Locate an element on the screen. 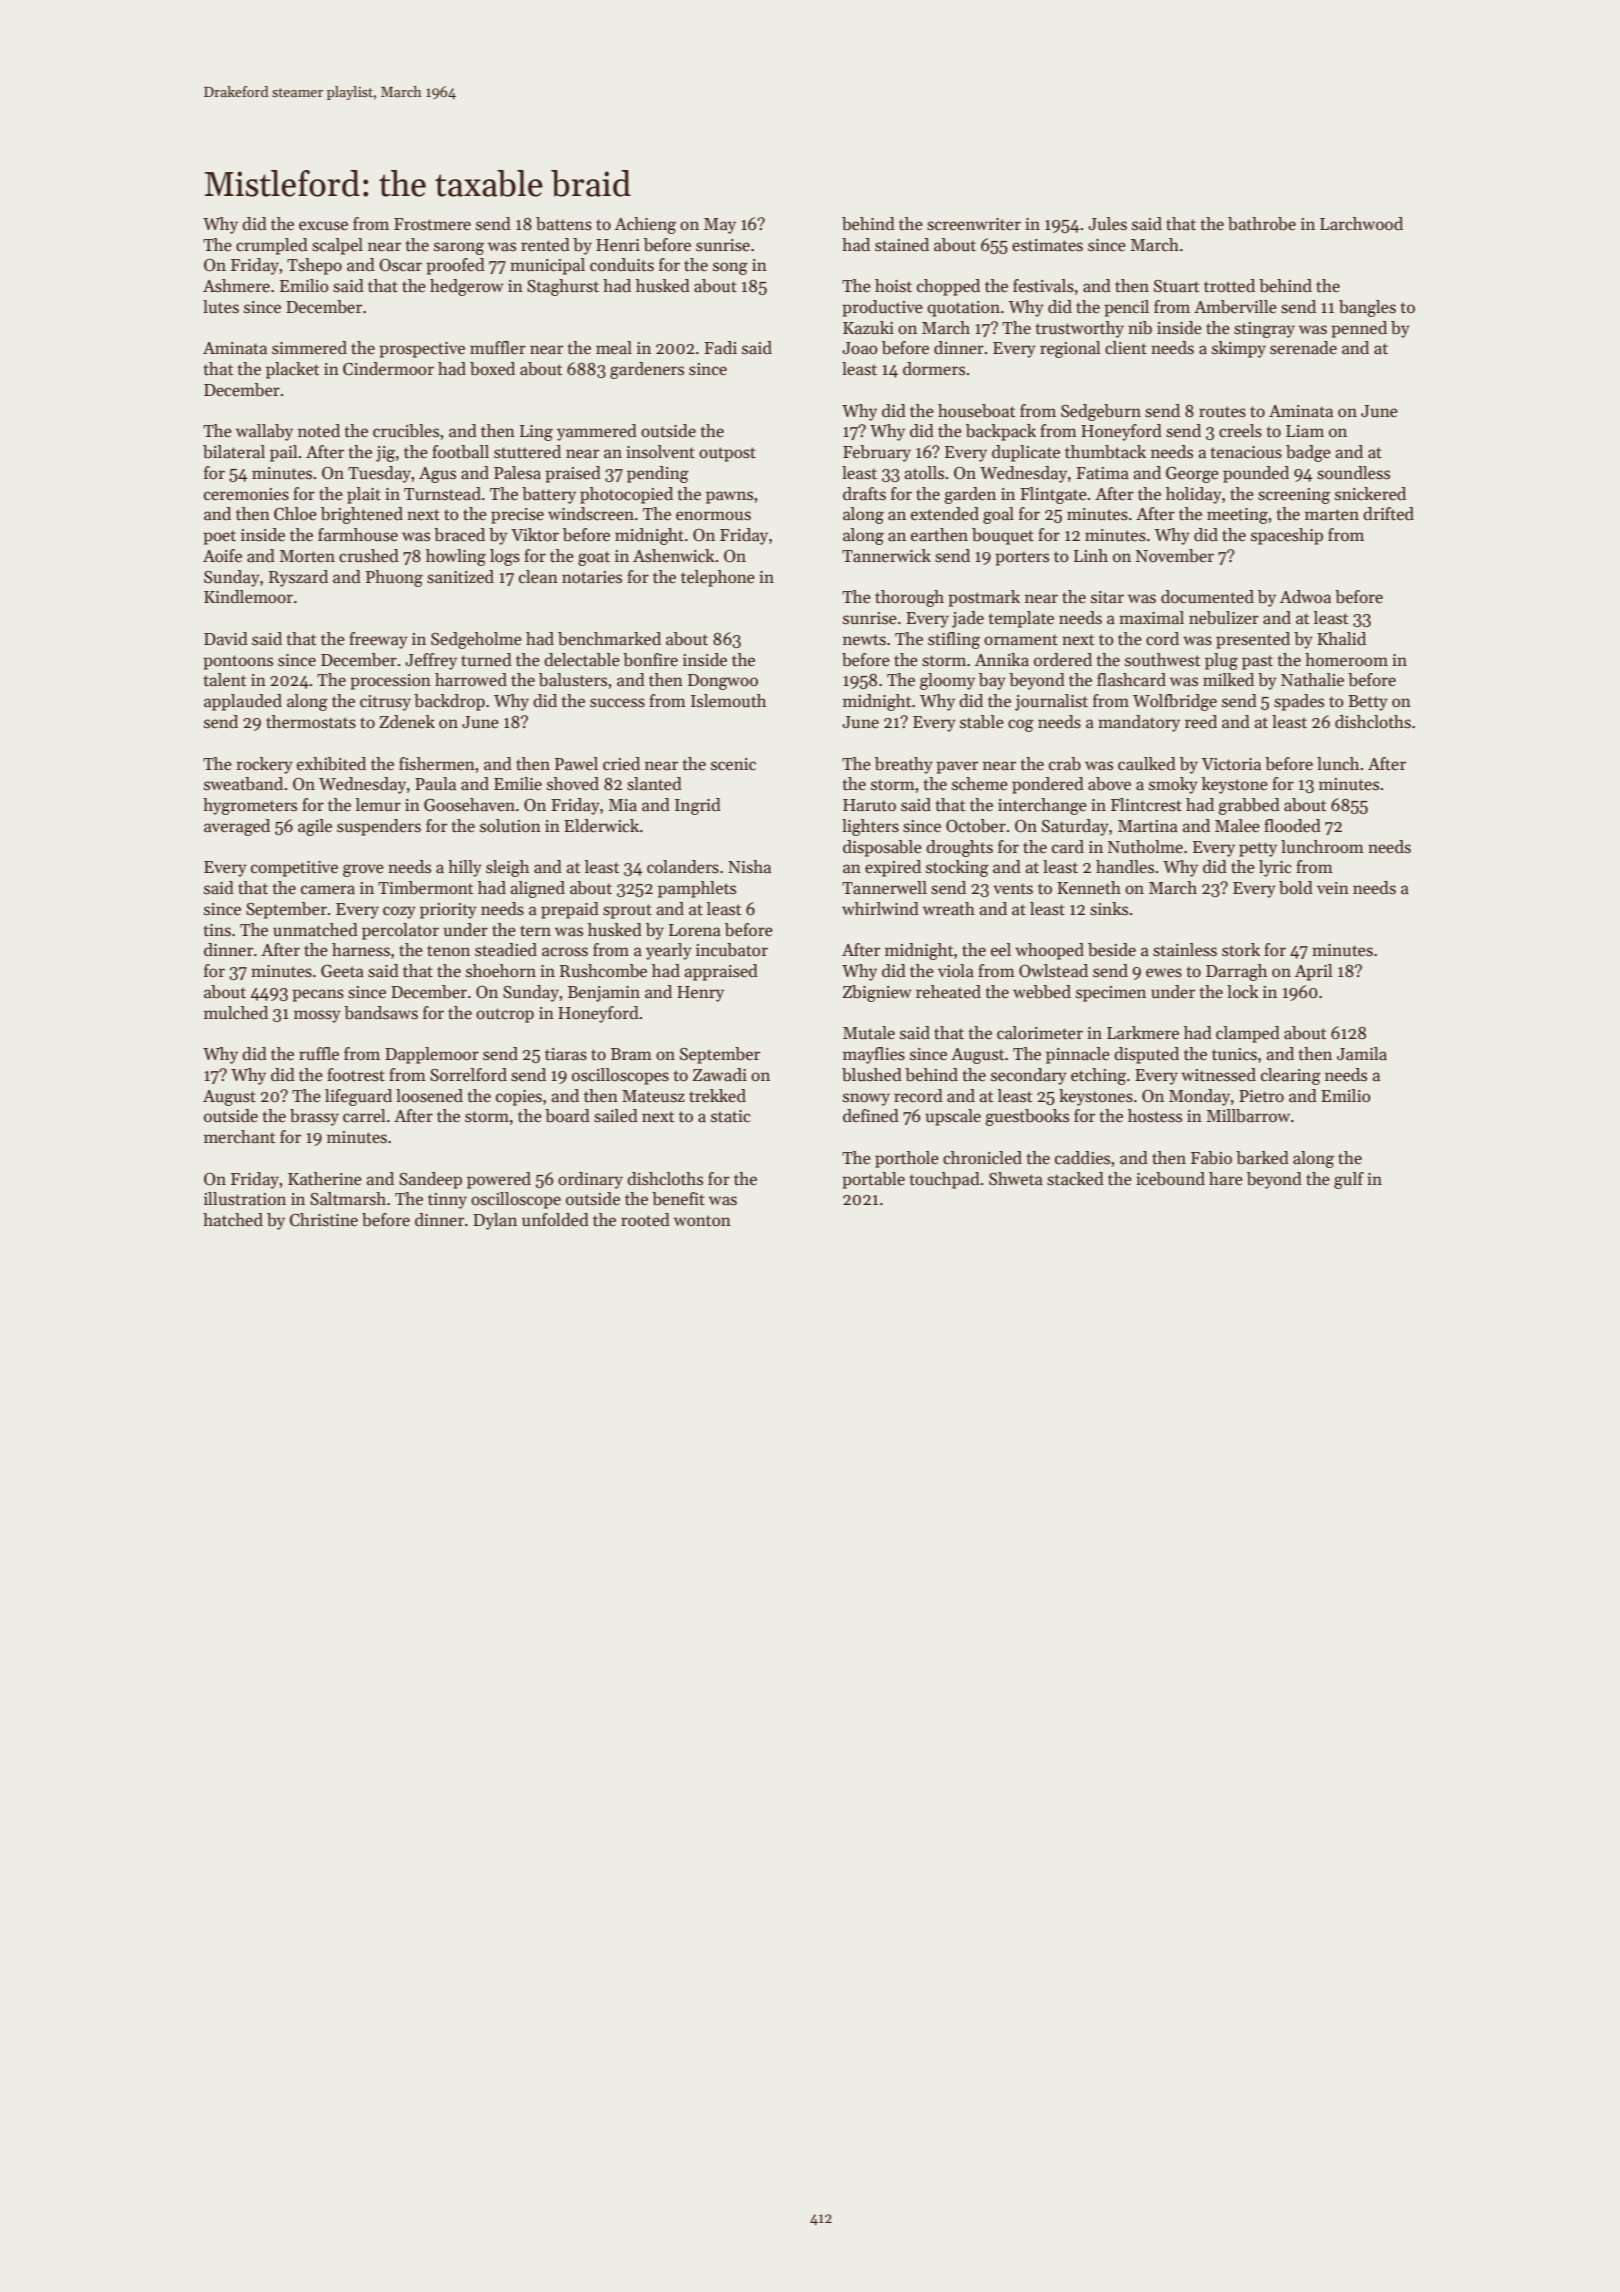 This screenshot has height=2292, width=1620. Sorrelford is located at coordinates (468, 1075).
